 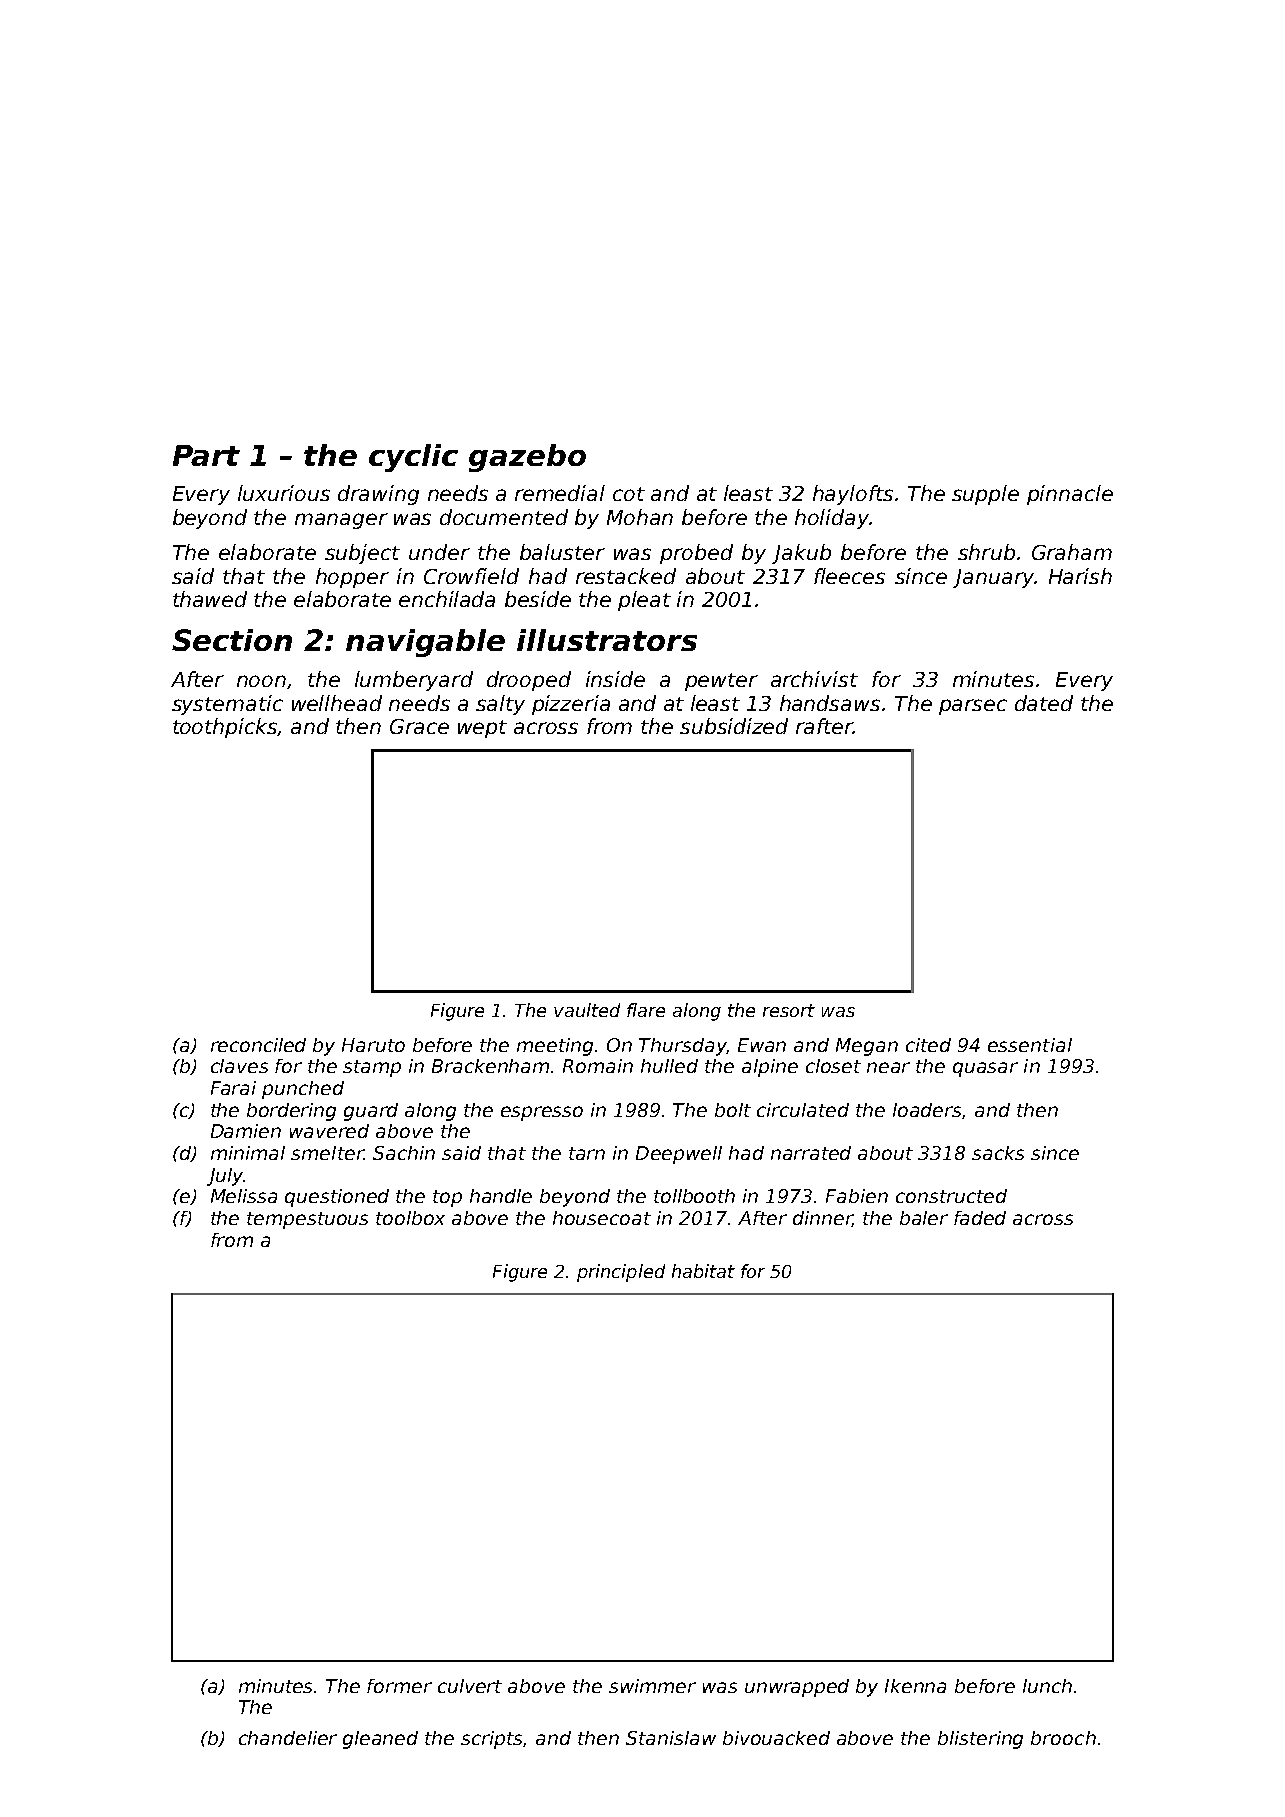 I want to click on swimmer, so click(x=652, y=1686).
